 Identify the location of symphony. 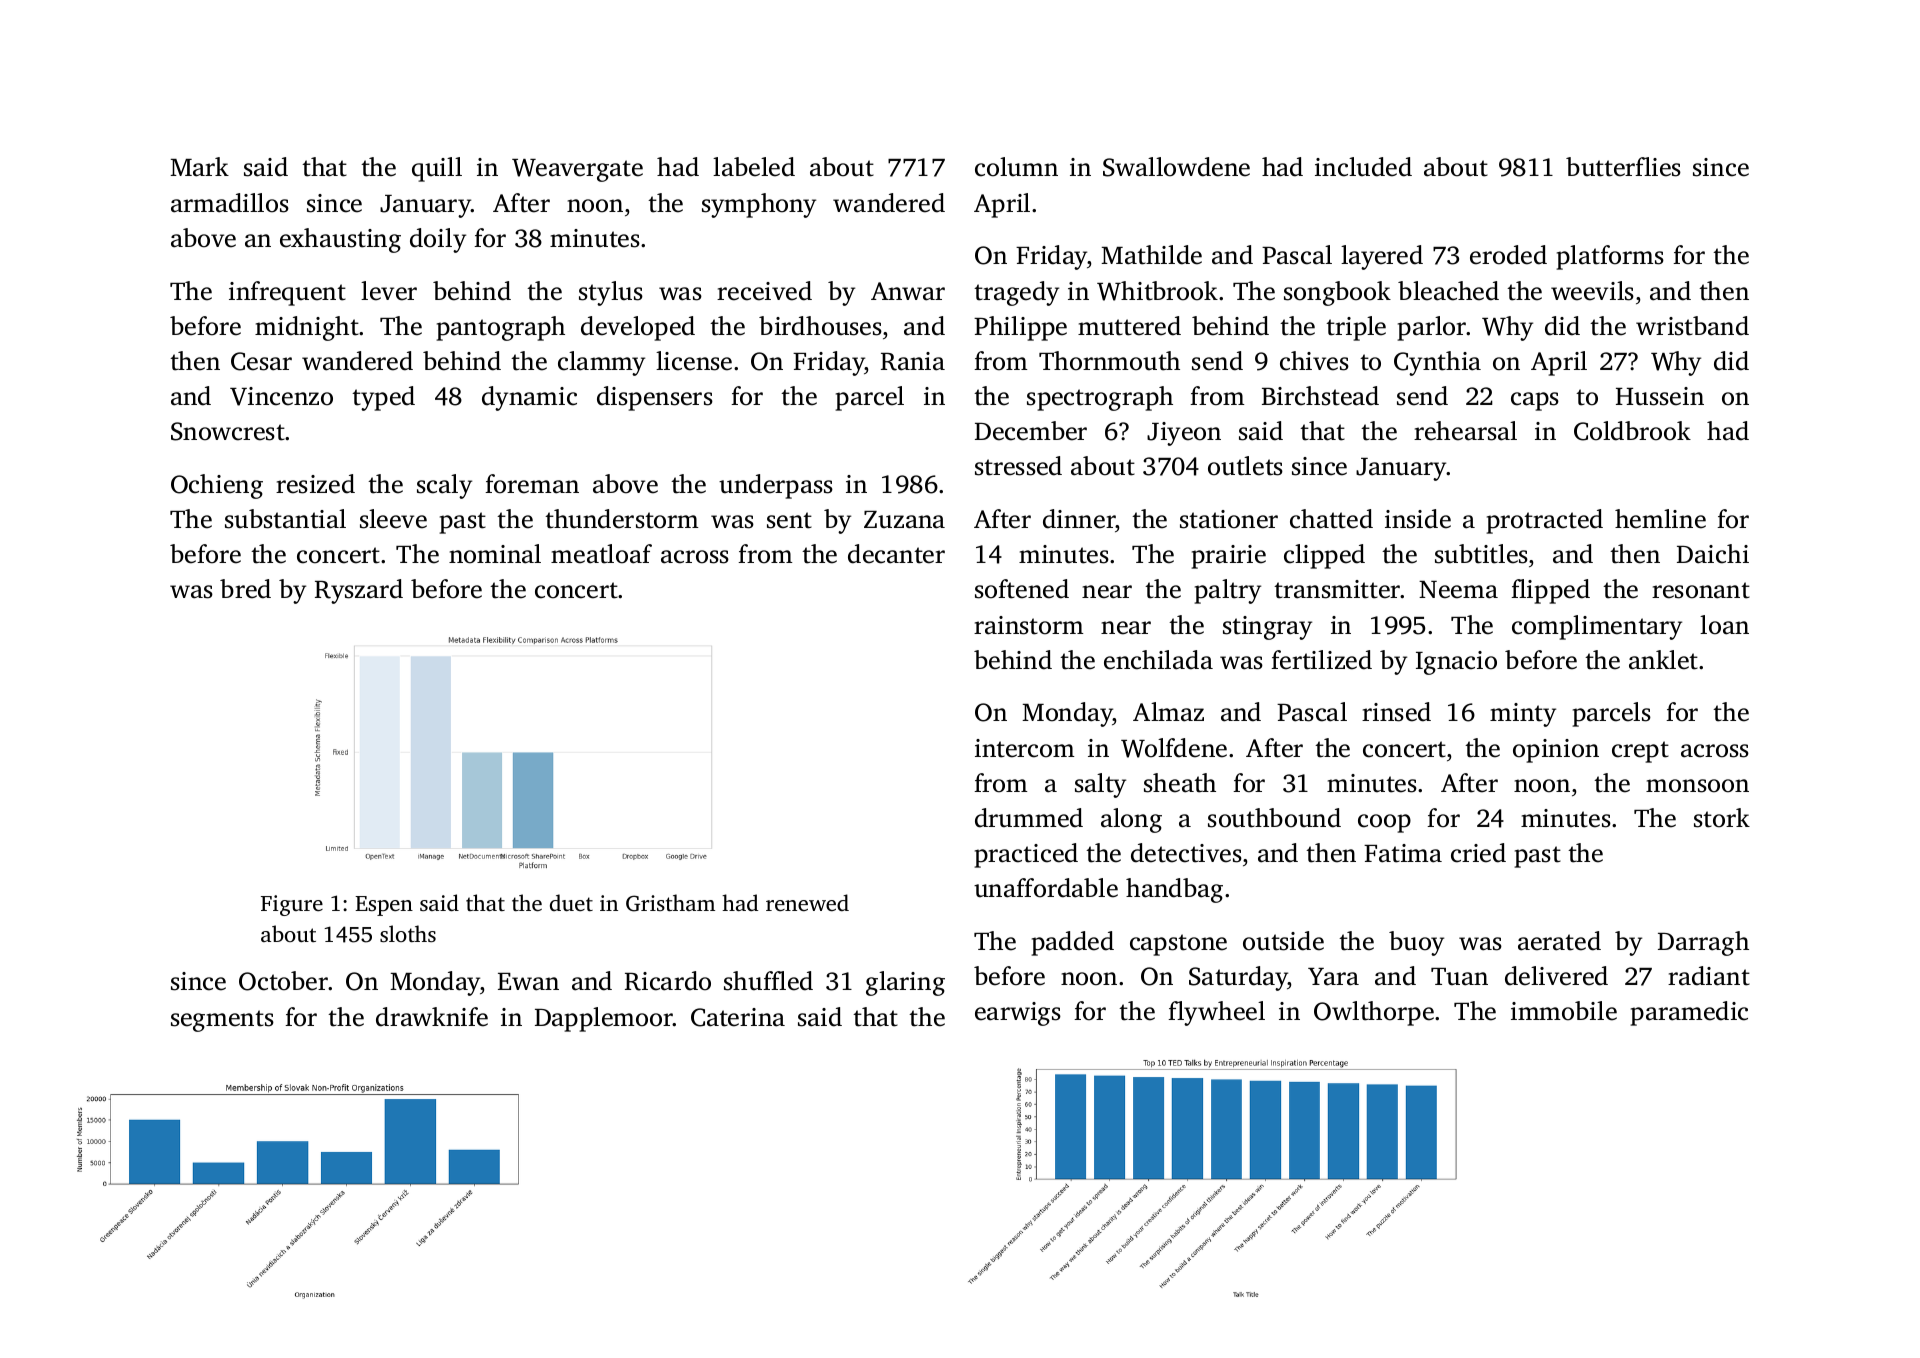
(759, 205).
